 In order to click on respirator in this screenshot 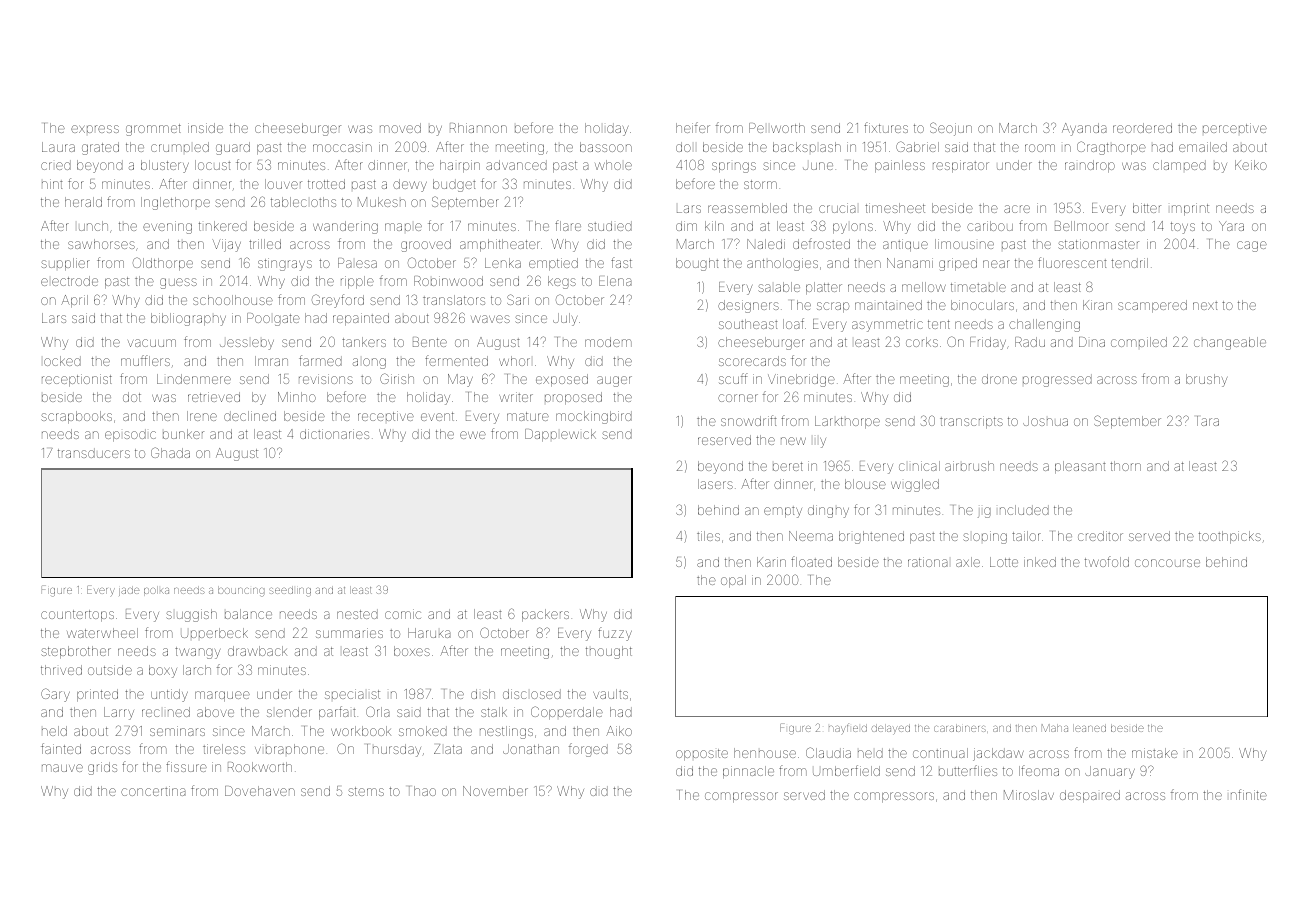, I will do `click(961, 166)`.
